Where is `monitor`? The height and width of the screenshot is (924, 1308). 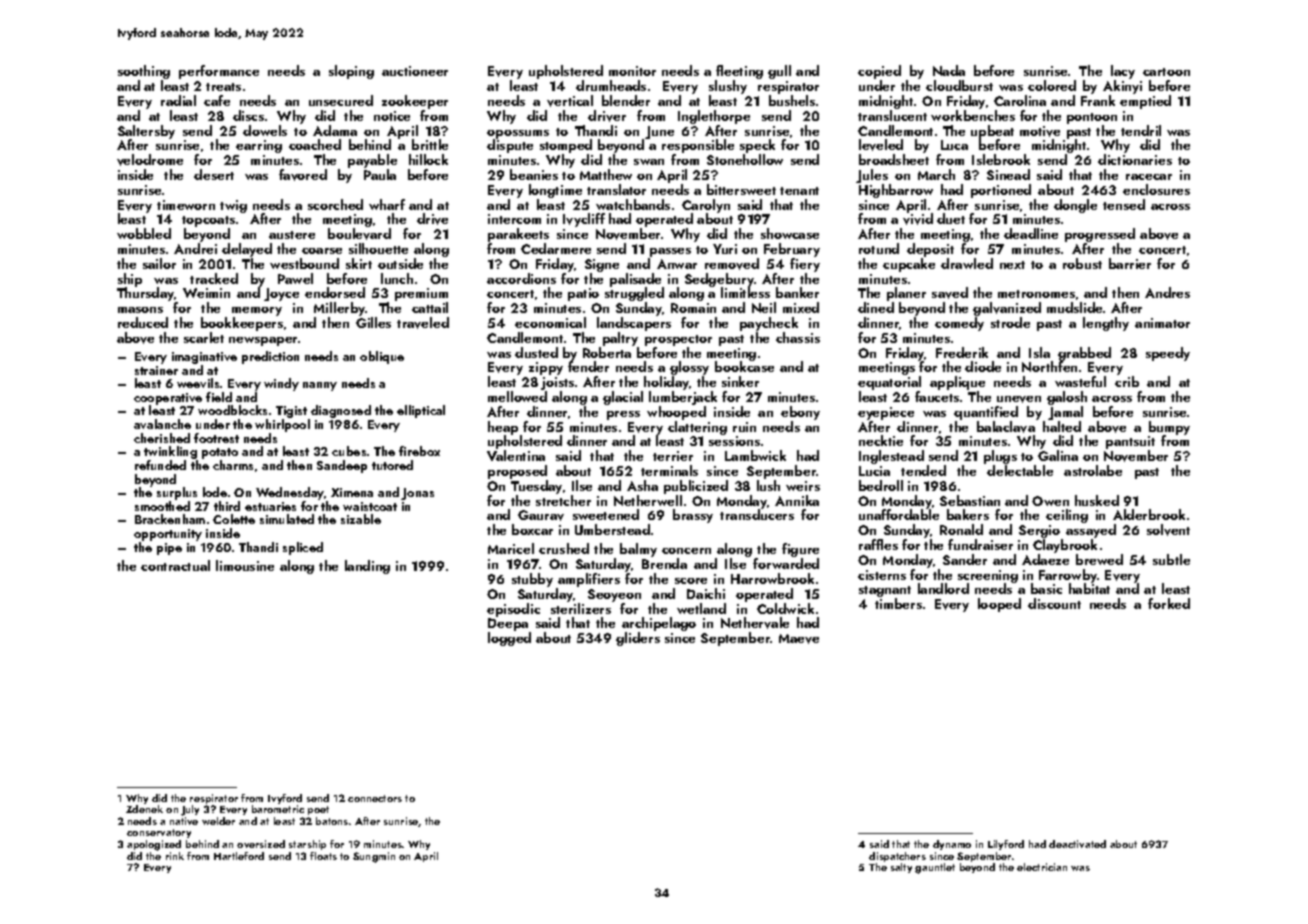
monitor is located at coordinates (632, 71).
